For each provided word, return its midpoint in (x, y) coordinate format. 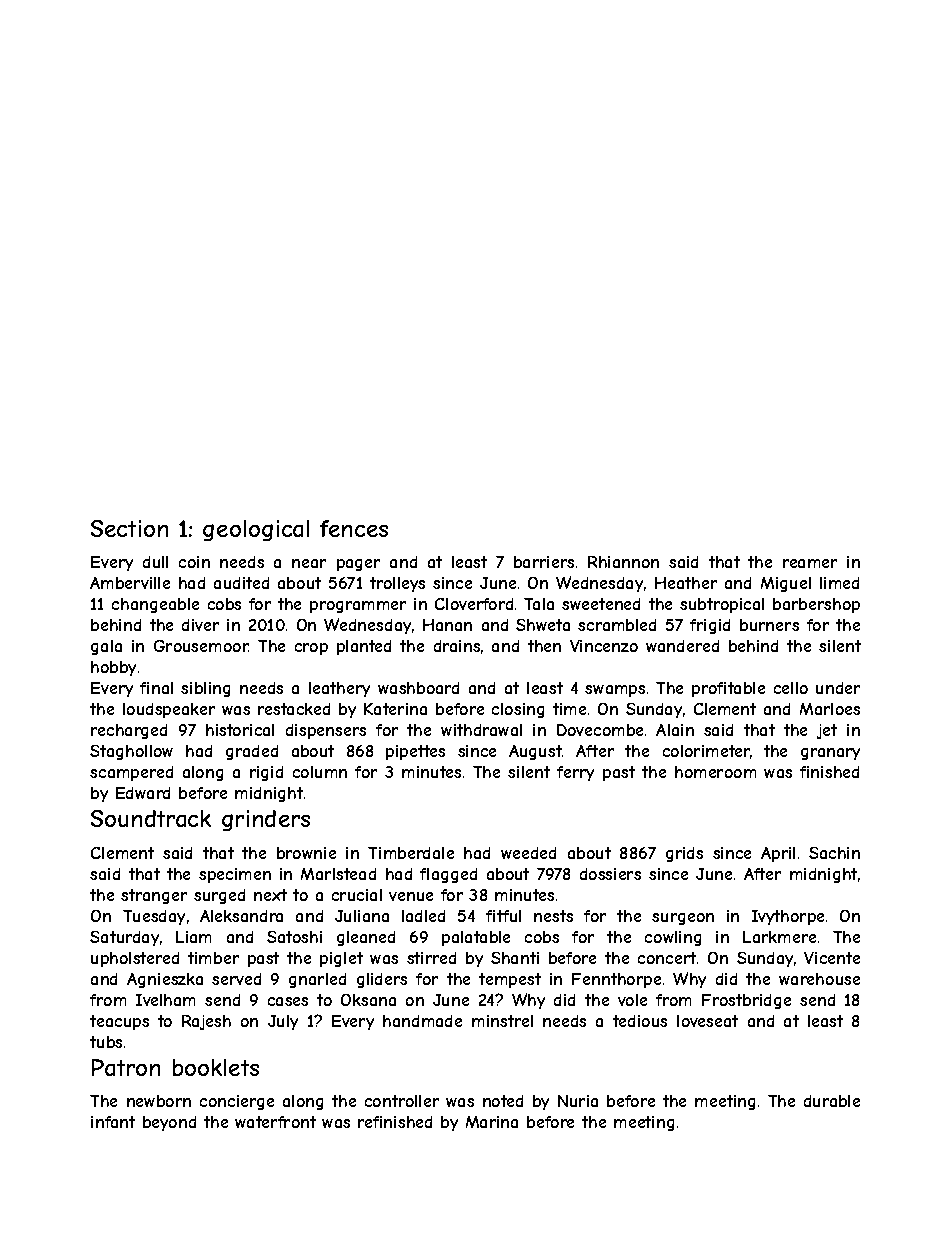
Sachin (834, 853)
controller (402, 1101)
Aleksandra (241, 916)
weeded (528, 853)
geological (256, 530)
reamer (810, 563)
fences (354, 528)
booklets (216, 1067)
